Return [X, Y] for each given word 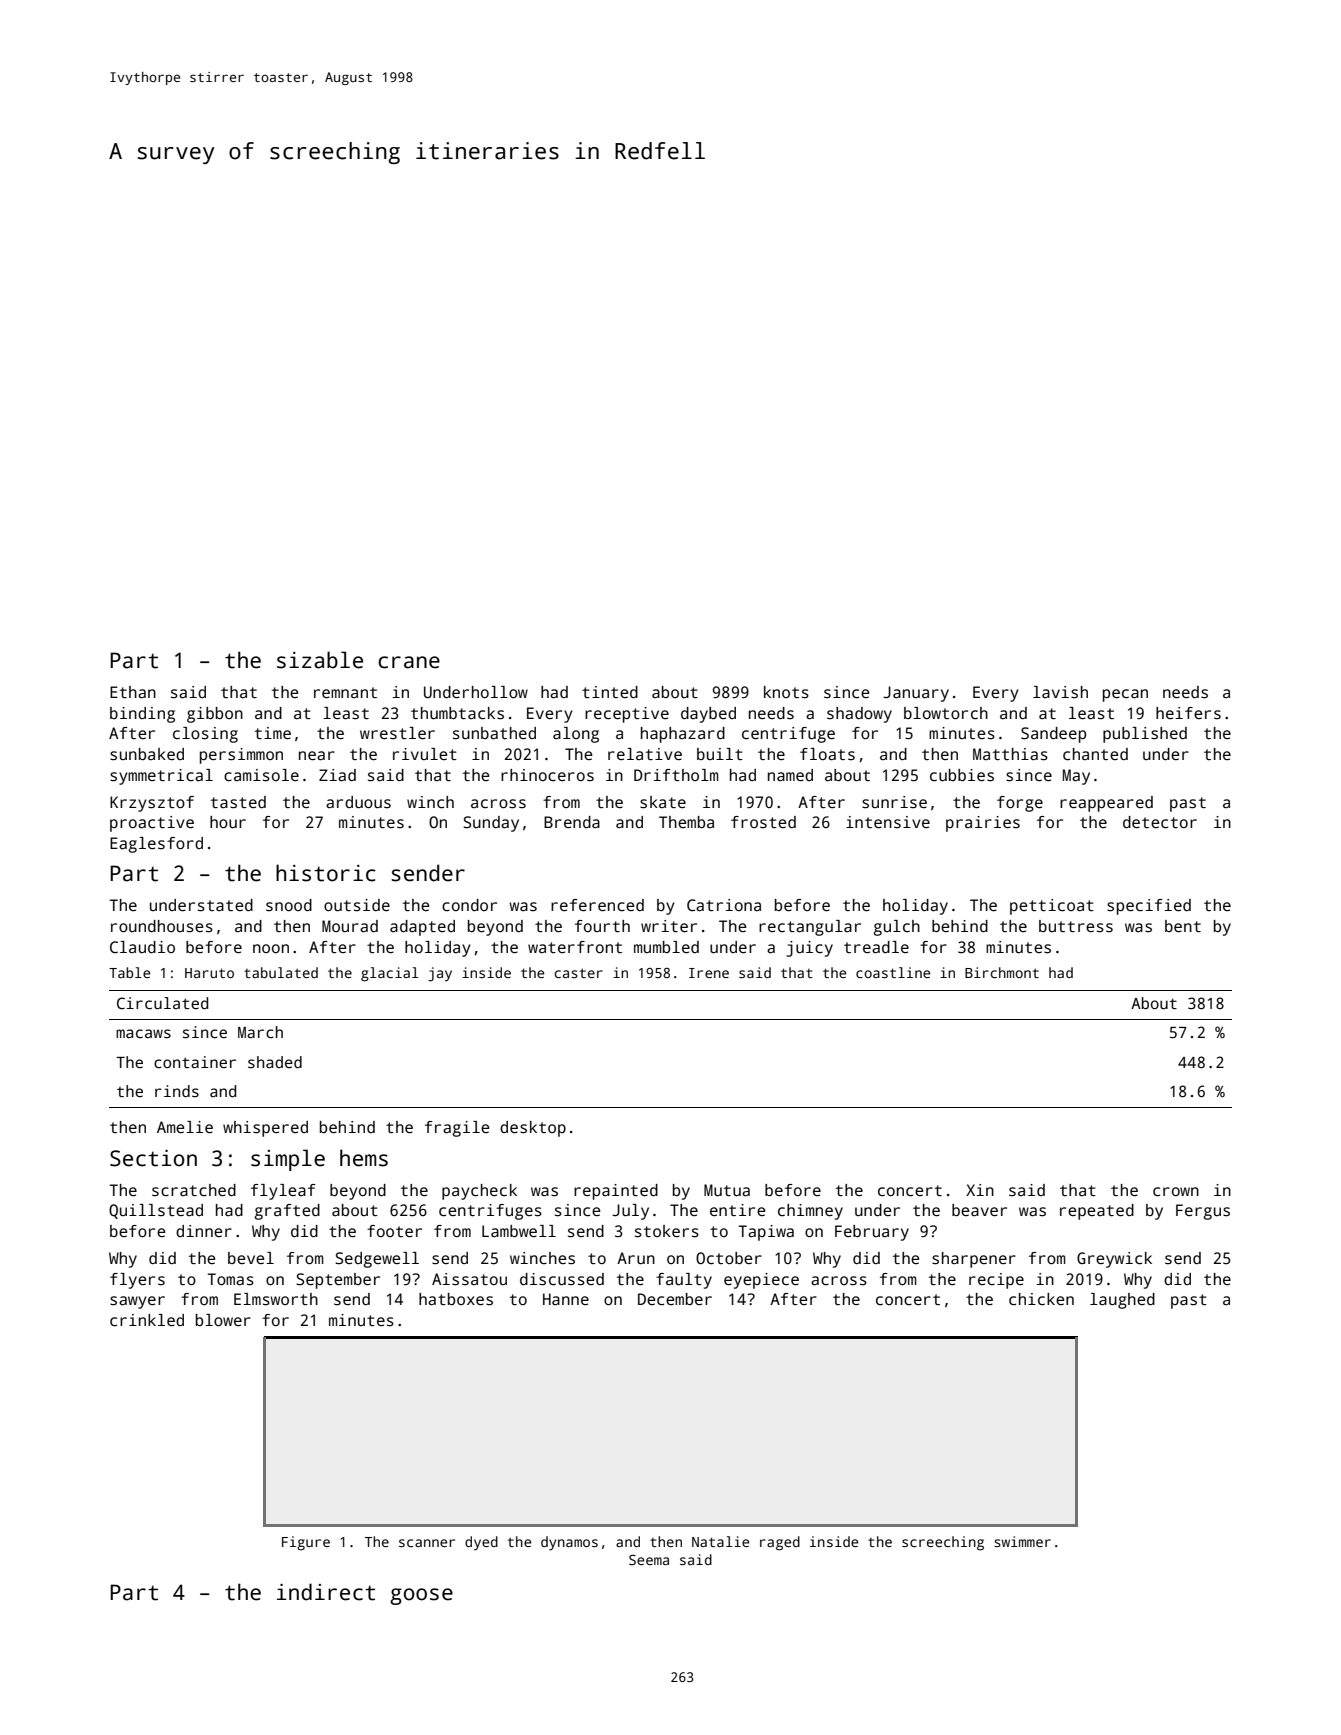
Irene [709, 973]
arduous [358, 802]
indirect [326, 1592]
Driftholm [676, 775]
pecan [1125, 695]
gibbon [215, 715]
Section [153, 1158]
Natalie [720, 1541]
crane [409, 662]
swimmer [1022, 1541]
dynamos [569, 1543]
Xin [980, 1190]
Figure [306, 1543]
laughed [1122, 1301]
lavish [1060, 692]
